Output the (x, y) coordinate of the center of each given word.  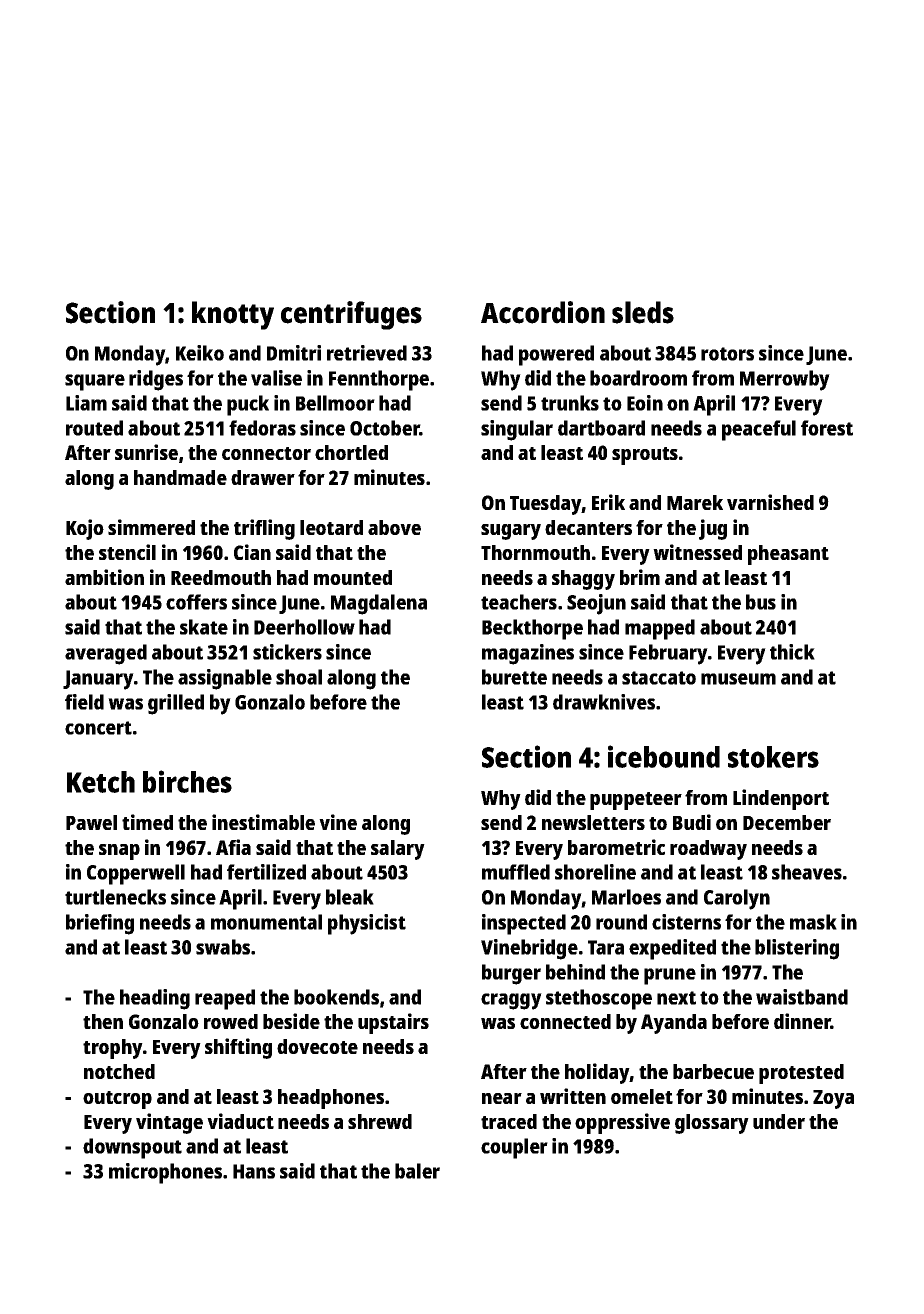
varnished (770, 502)
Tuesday (546, 505)
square (95, 382)
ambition (104, 577)
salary (398, 850)
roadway (708, 850)
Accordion (543, 312)
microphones (165, 1173)
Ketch (101, 782)
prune (670, 976)
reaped (225, 999)
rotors (727, 354)
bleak (350, 897)
